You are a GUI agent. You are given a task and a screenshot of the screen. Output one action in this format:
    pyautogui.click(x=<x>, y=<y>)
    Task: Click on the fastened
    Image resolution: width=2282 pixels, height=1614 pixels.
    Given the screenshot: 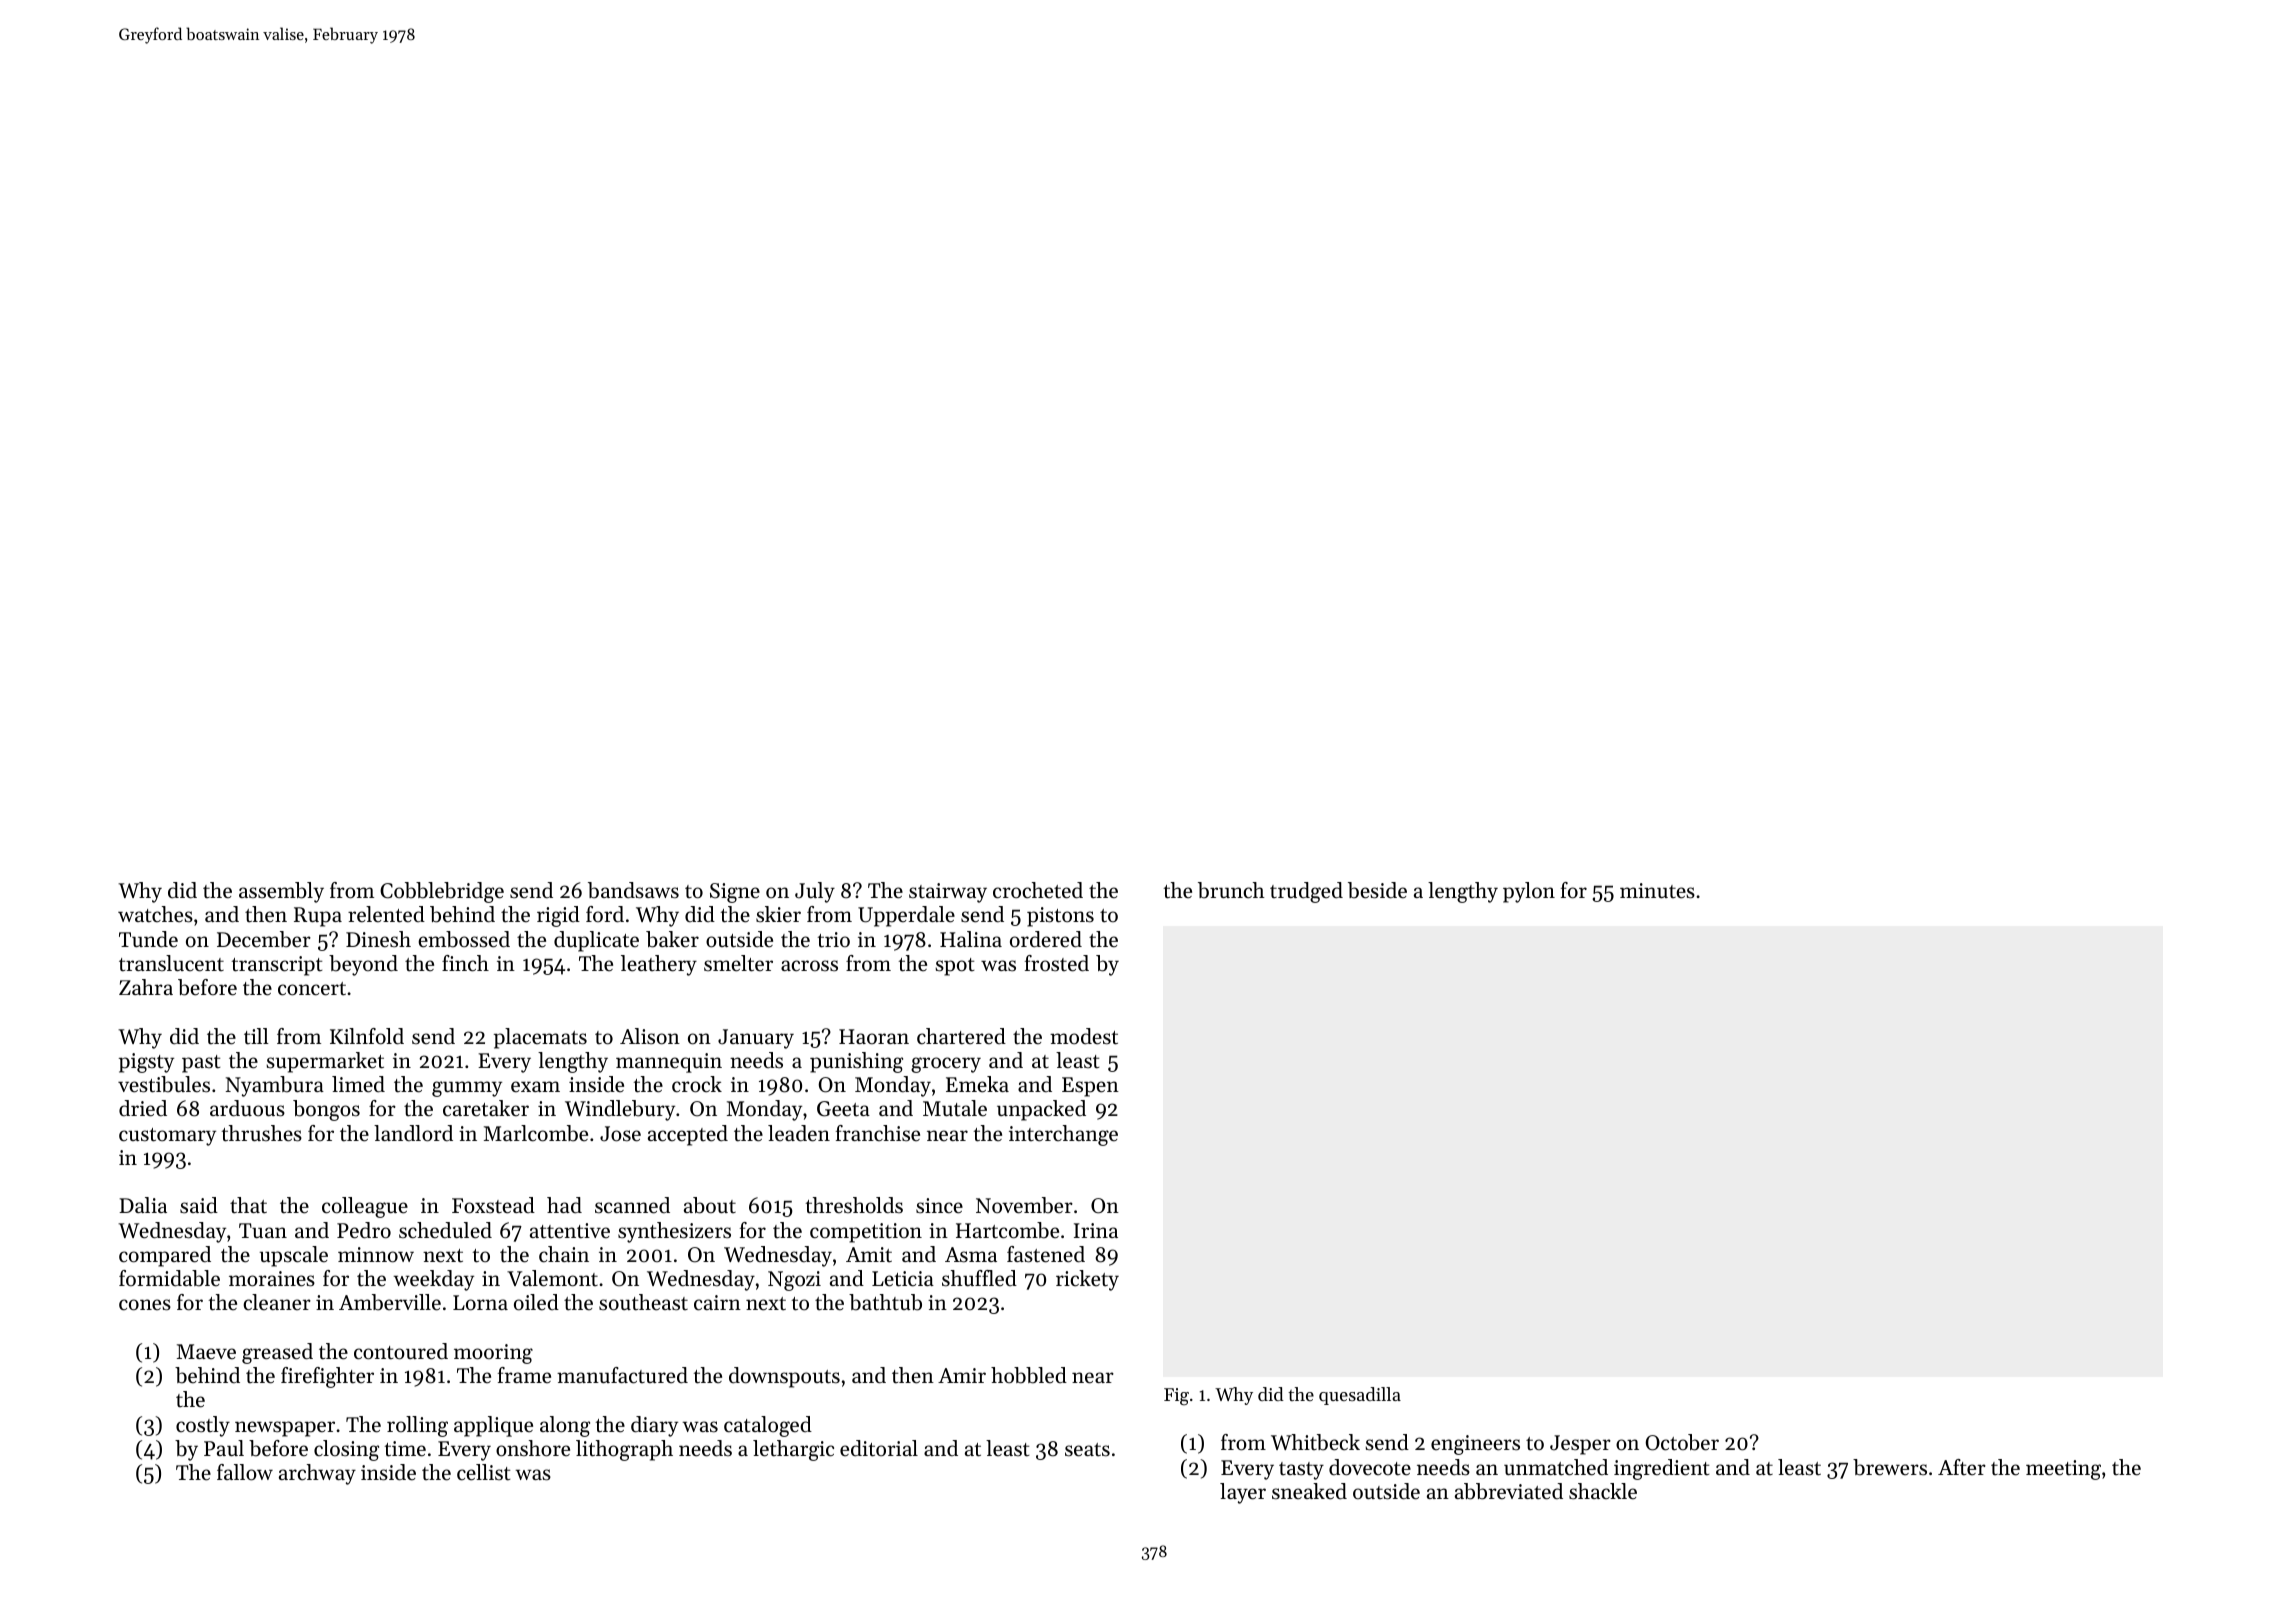 What is the action you would take?
    pyautogui.click(x=1046, y=1254)
